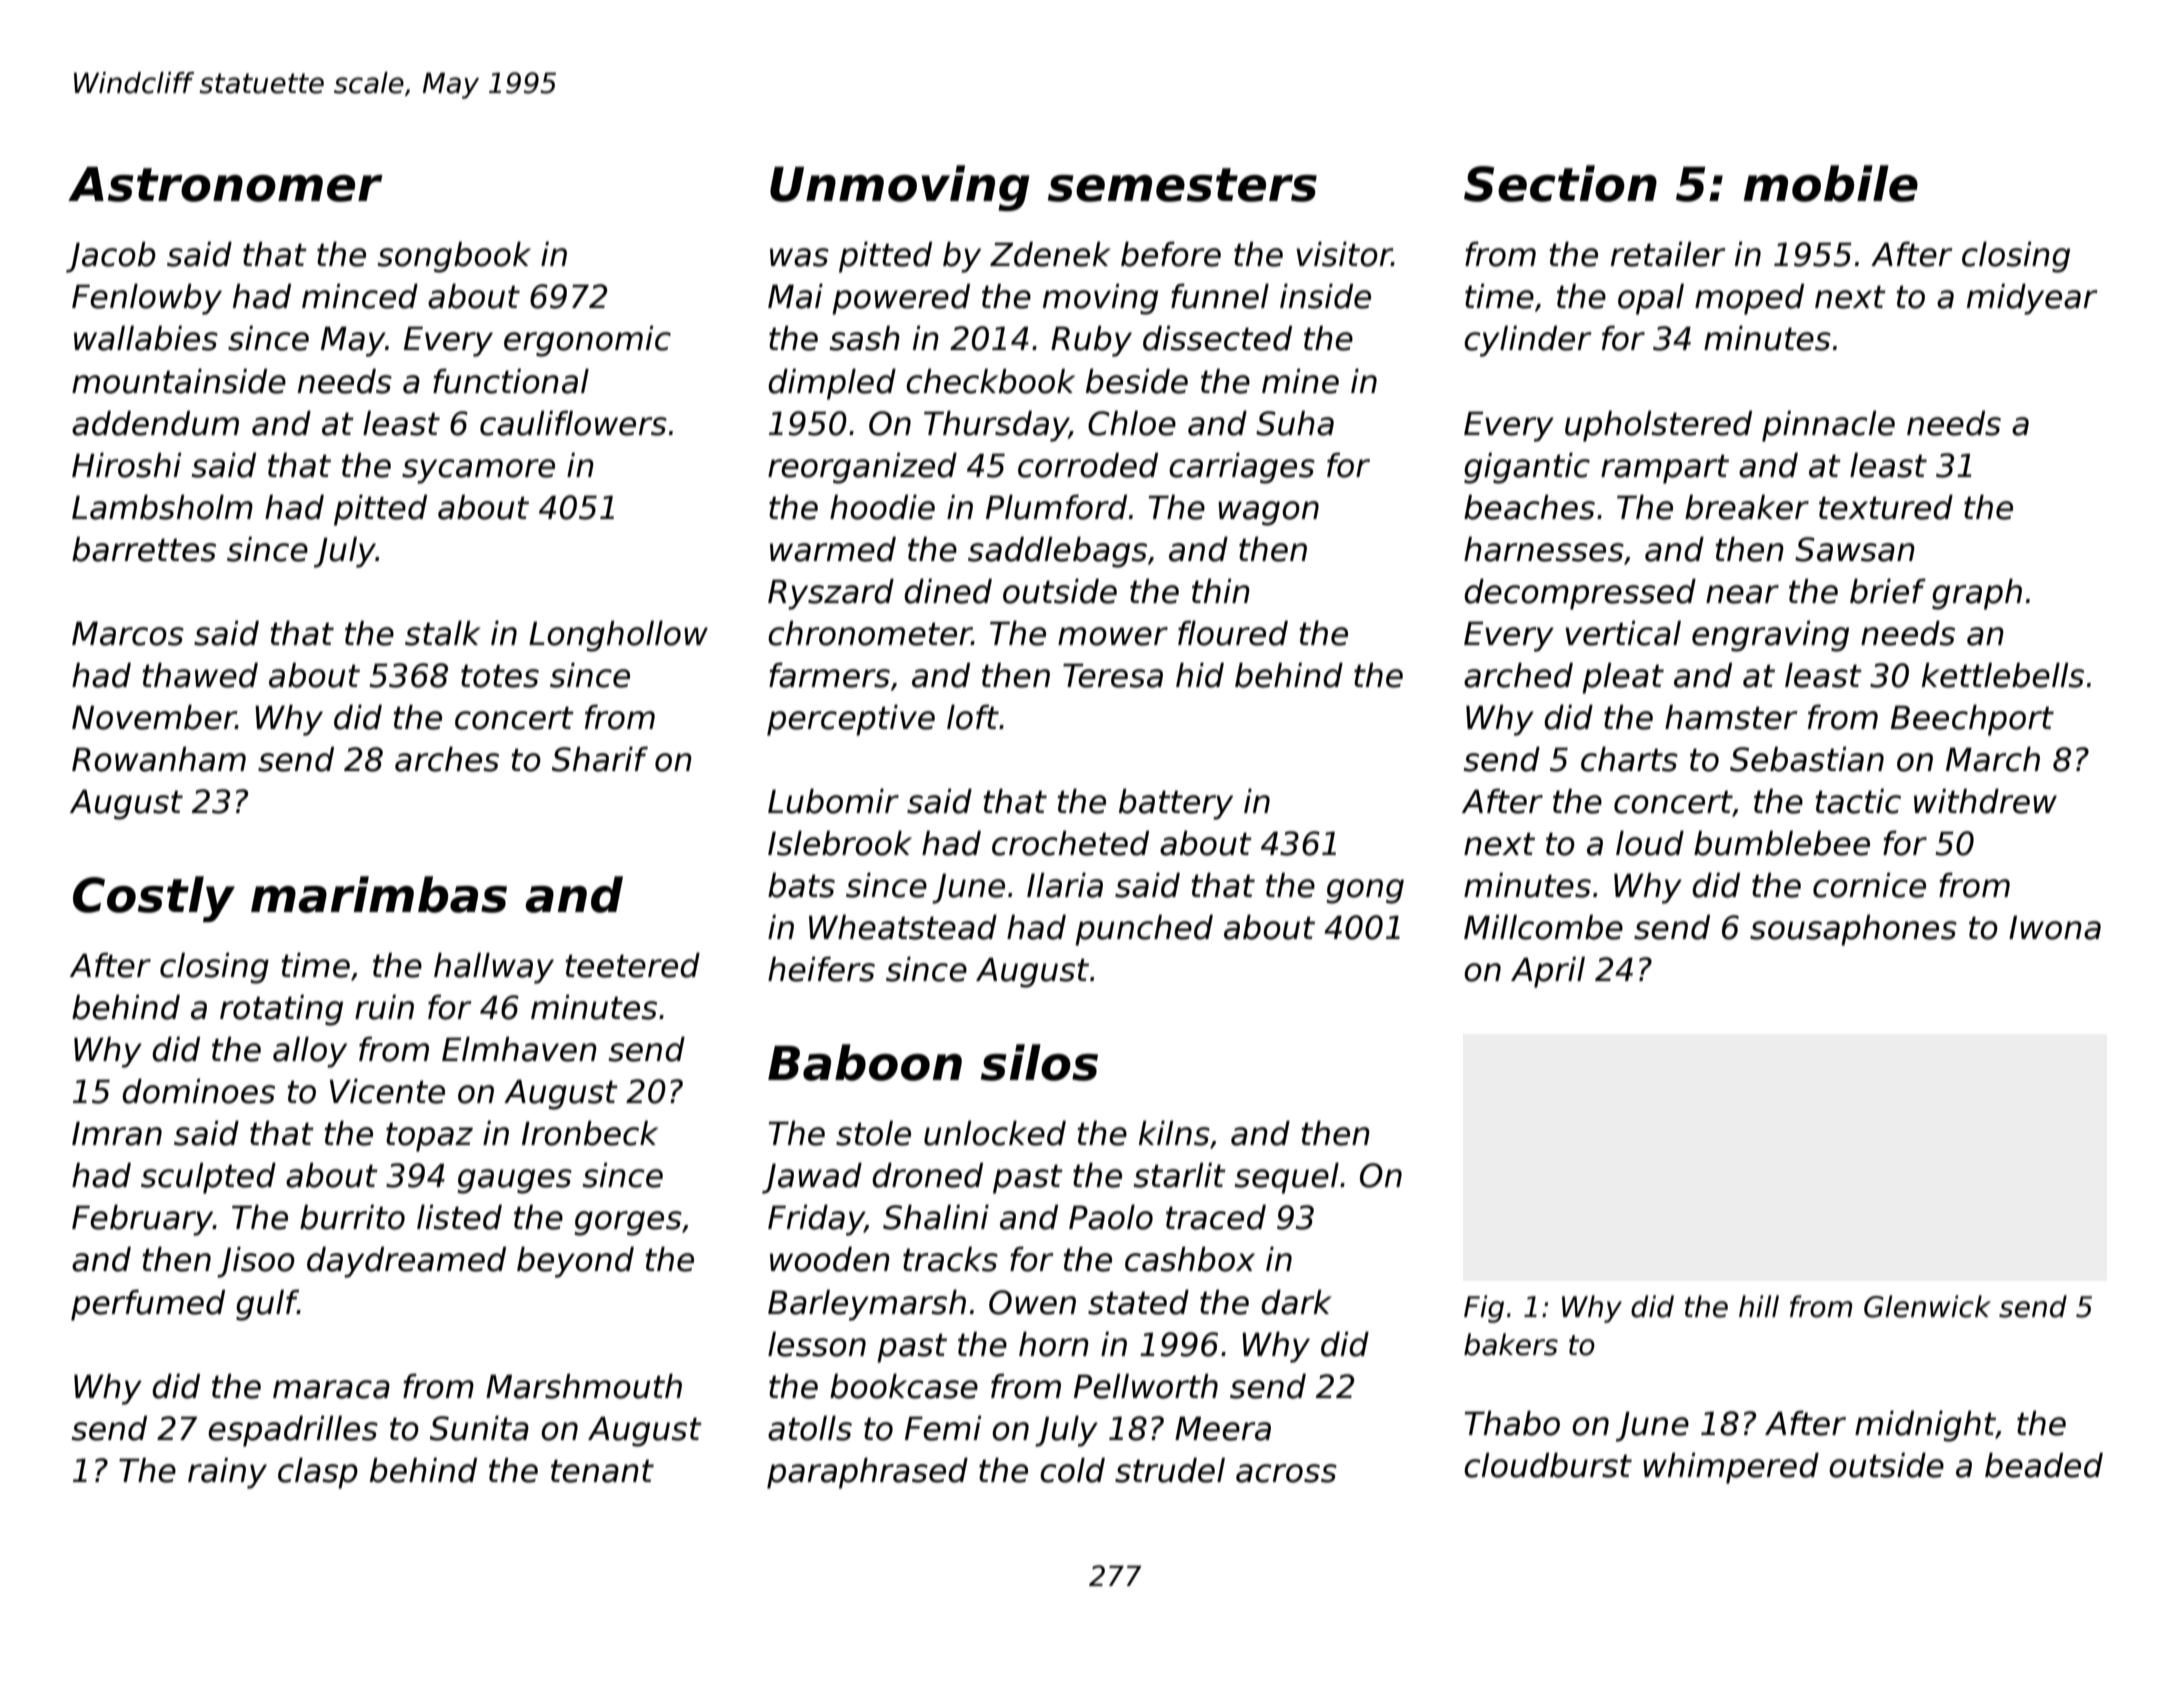 This screenshot has height=1683, width=2178. I want to click on Iwona, so click(2055, 927).
